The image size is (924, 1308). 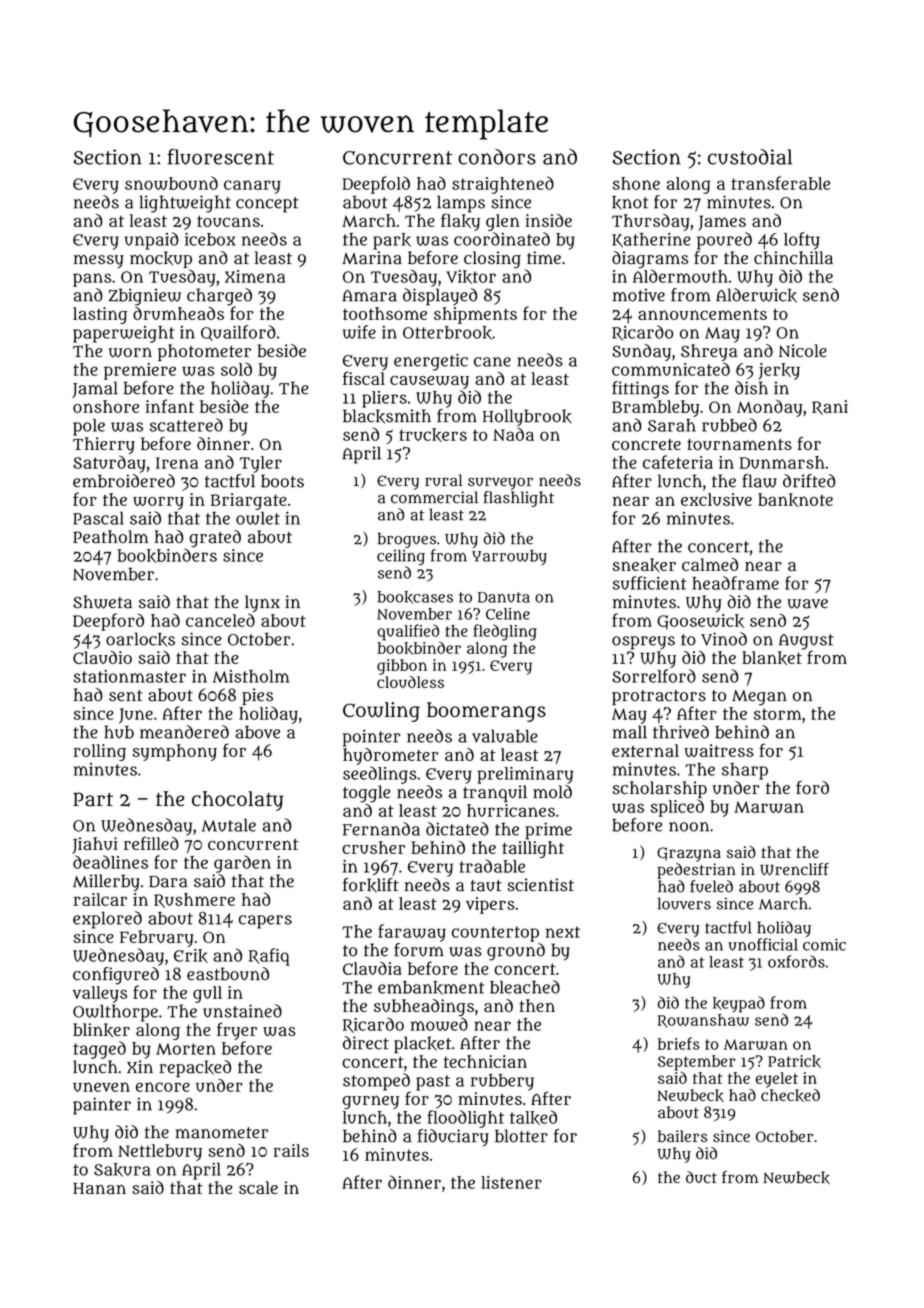 I want to click on Irena, so click(x=177, y=463).
